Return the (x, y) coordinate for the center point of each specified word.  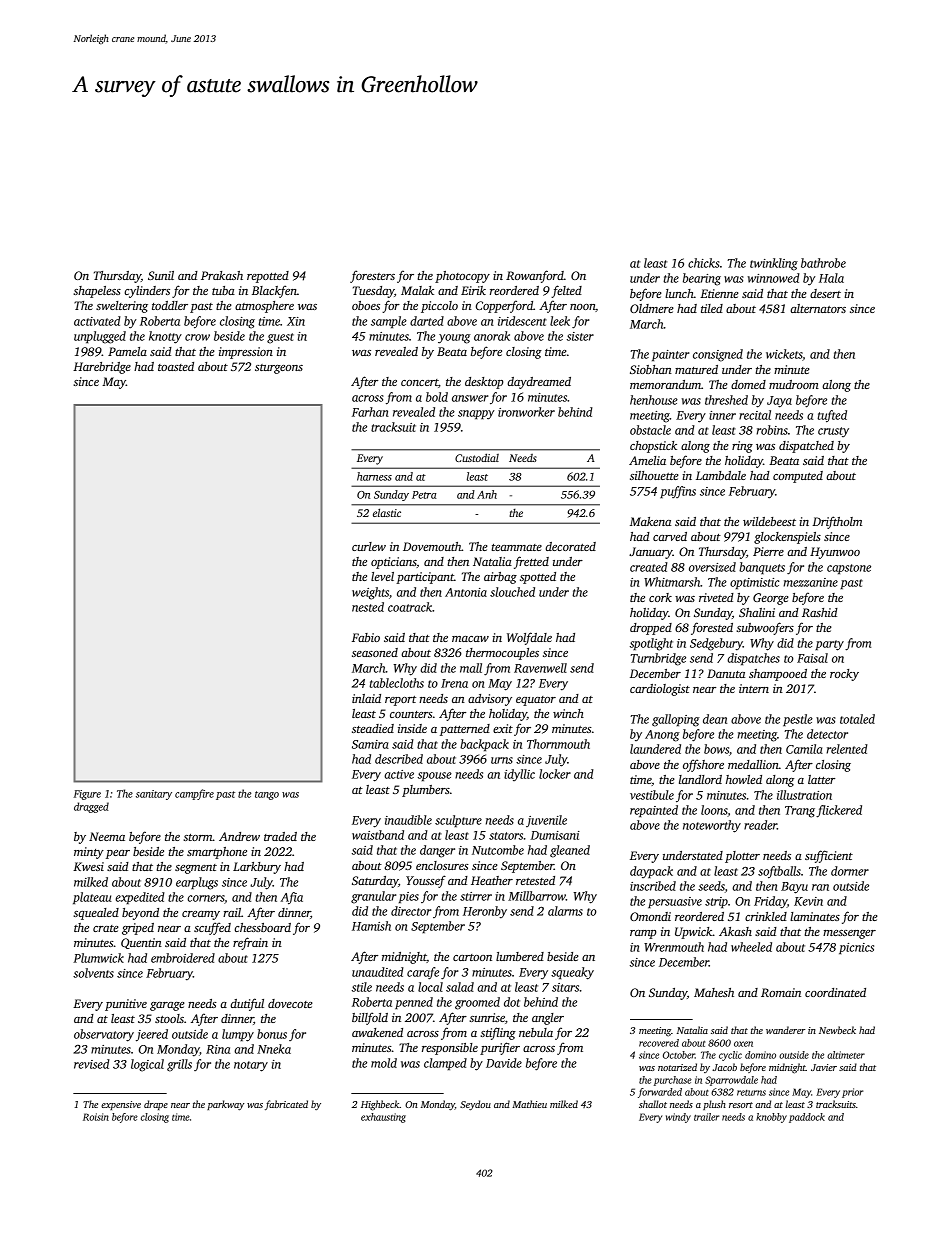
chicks (704, 263)
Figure (87, 795)
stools (169, 1018)
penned (414, 1003)
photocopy (462, 277)
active (399, 774)
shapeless (97, 292)
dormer (850, 871)
